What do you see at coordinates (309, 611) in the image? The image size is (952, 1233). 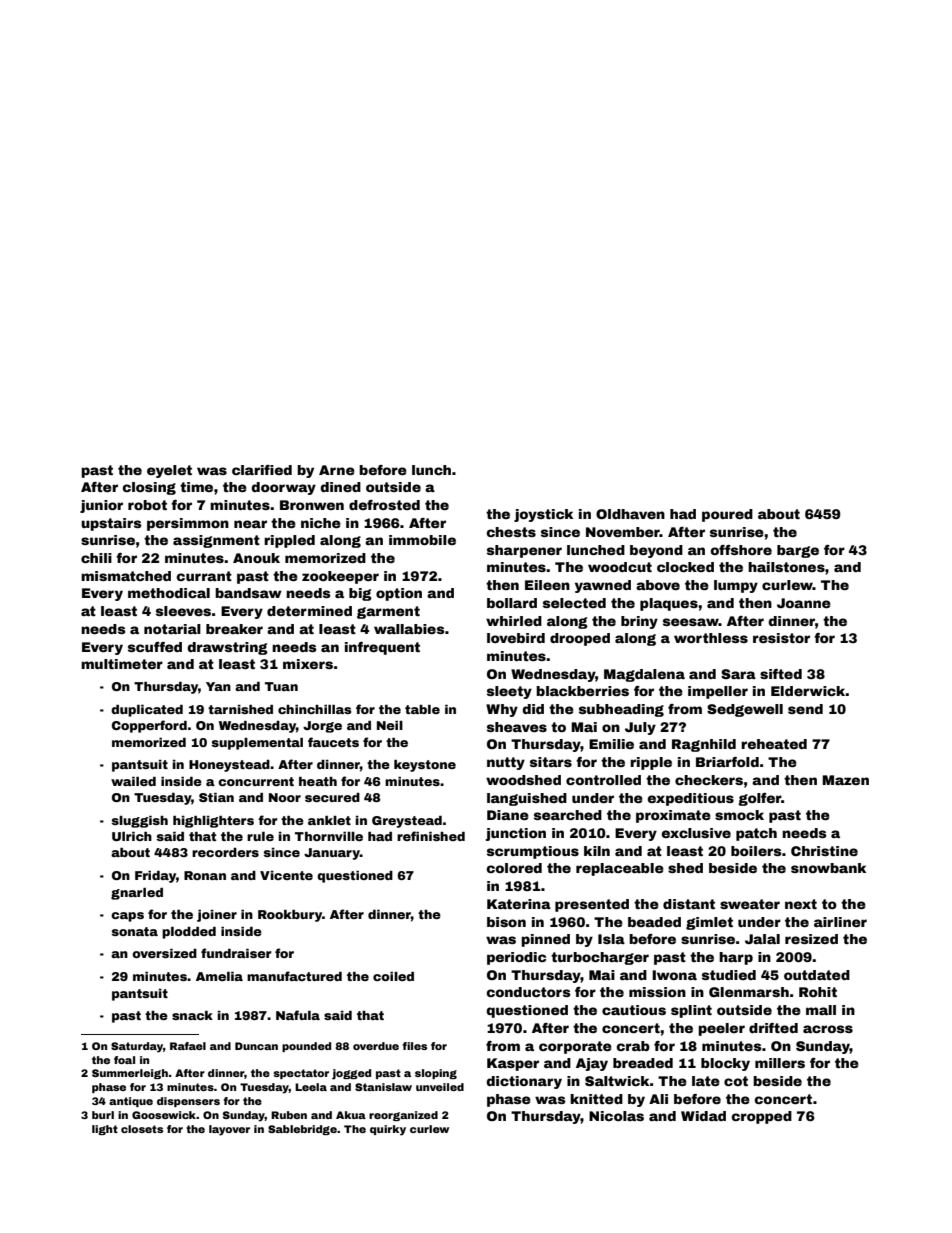 I see `determined` at bounding box center [309, 611].
